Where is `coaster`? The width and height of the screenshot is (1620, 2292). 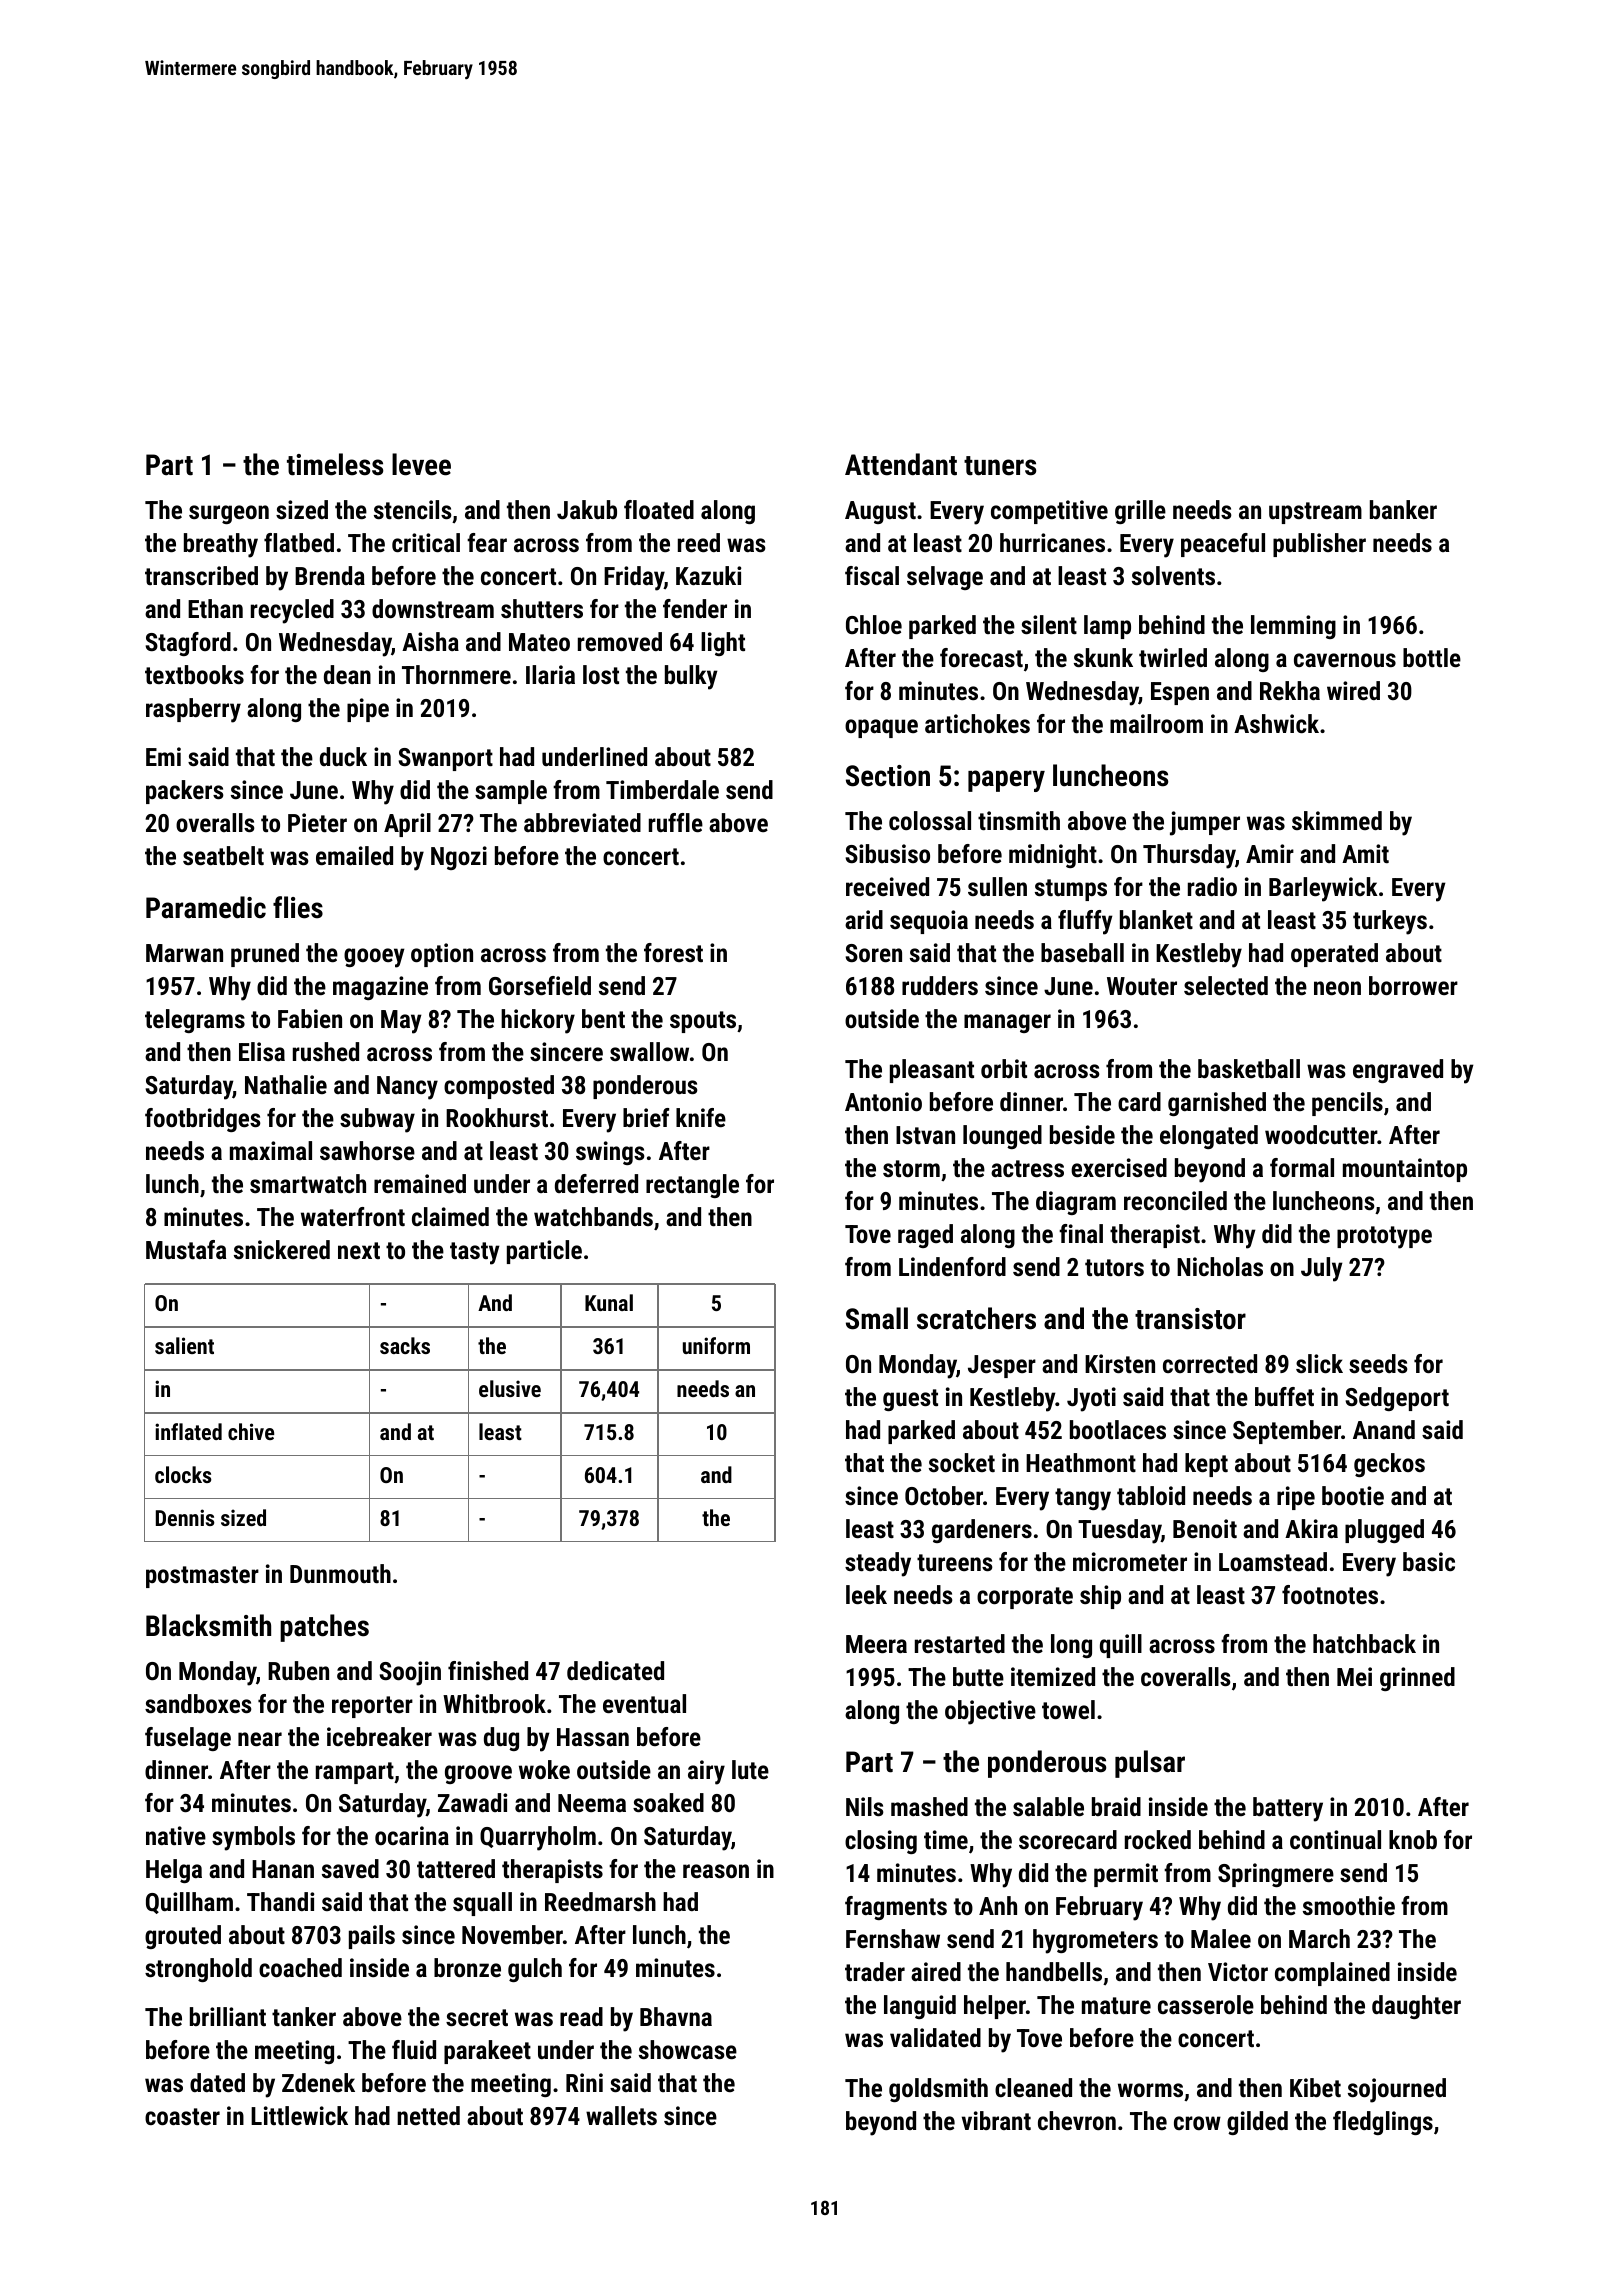 coaster is located at coordinates (182, 2116).
